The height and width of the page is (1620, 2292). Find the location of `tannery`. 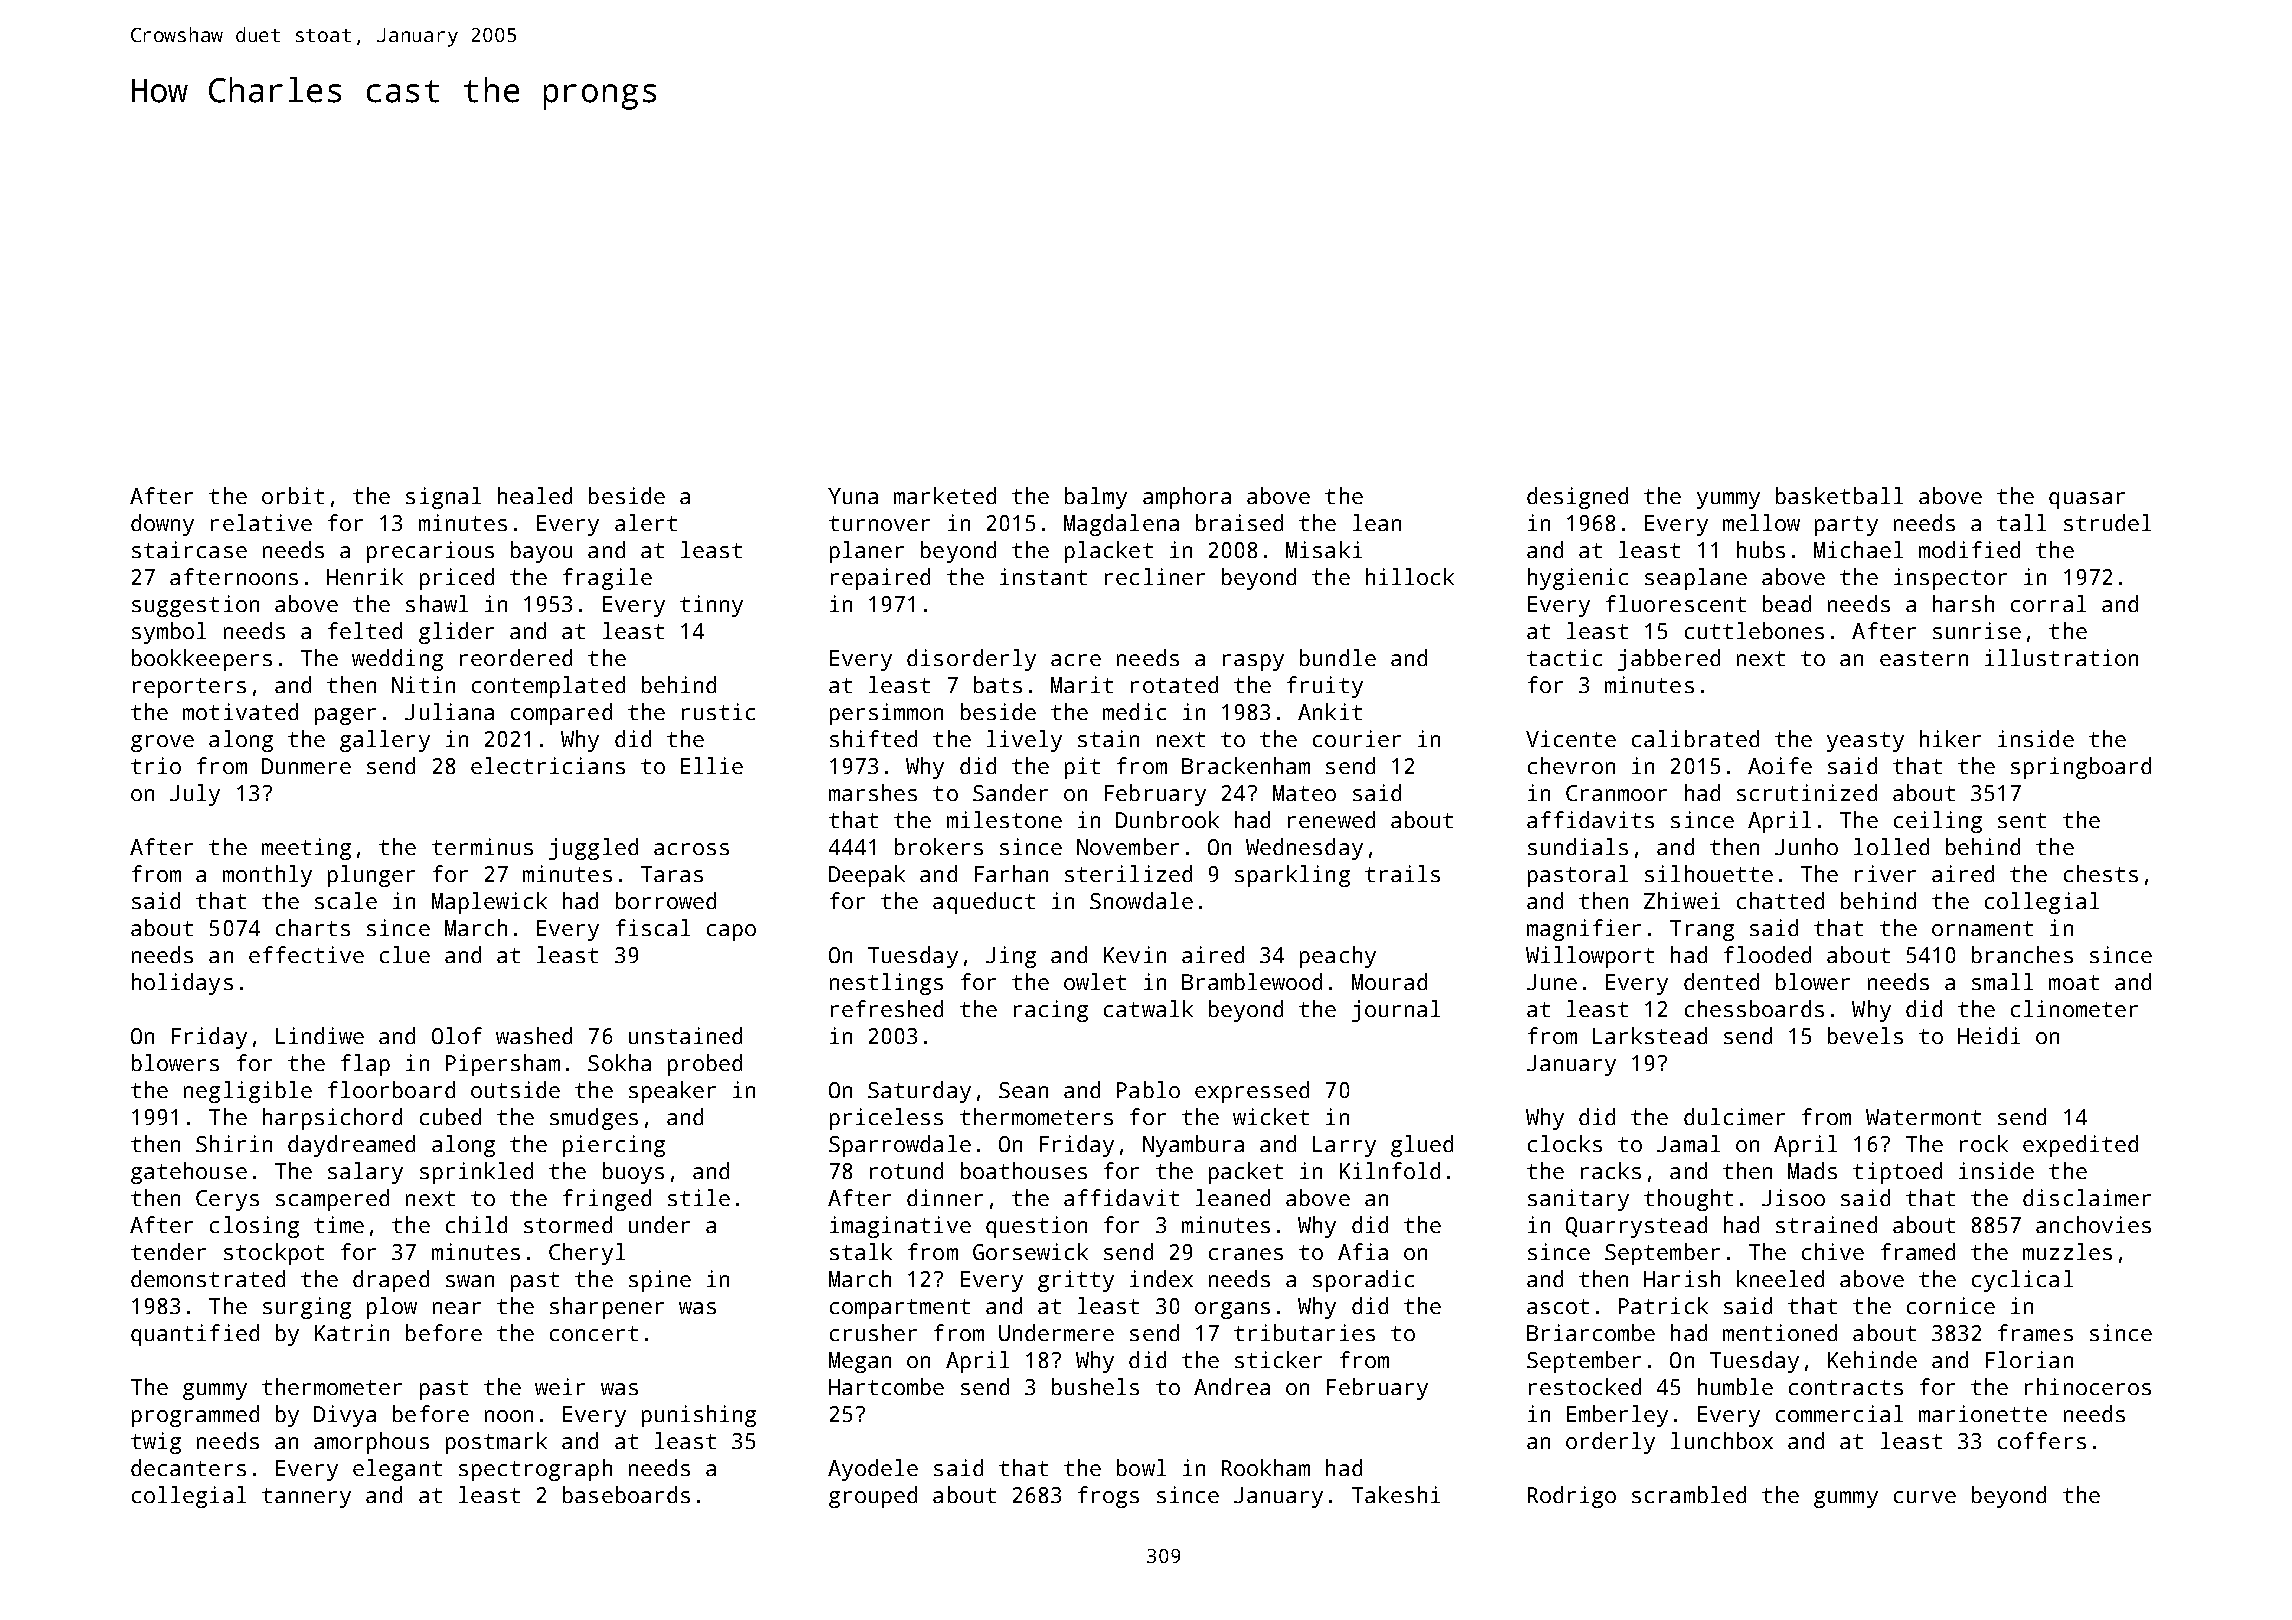

tannery is located at coordinates (306, 1498).
